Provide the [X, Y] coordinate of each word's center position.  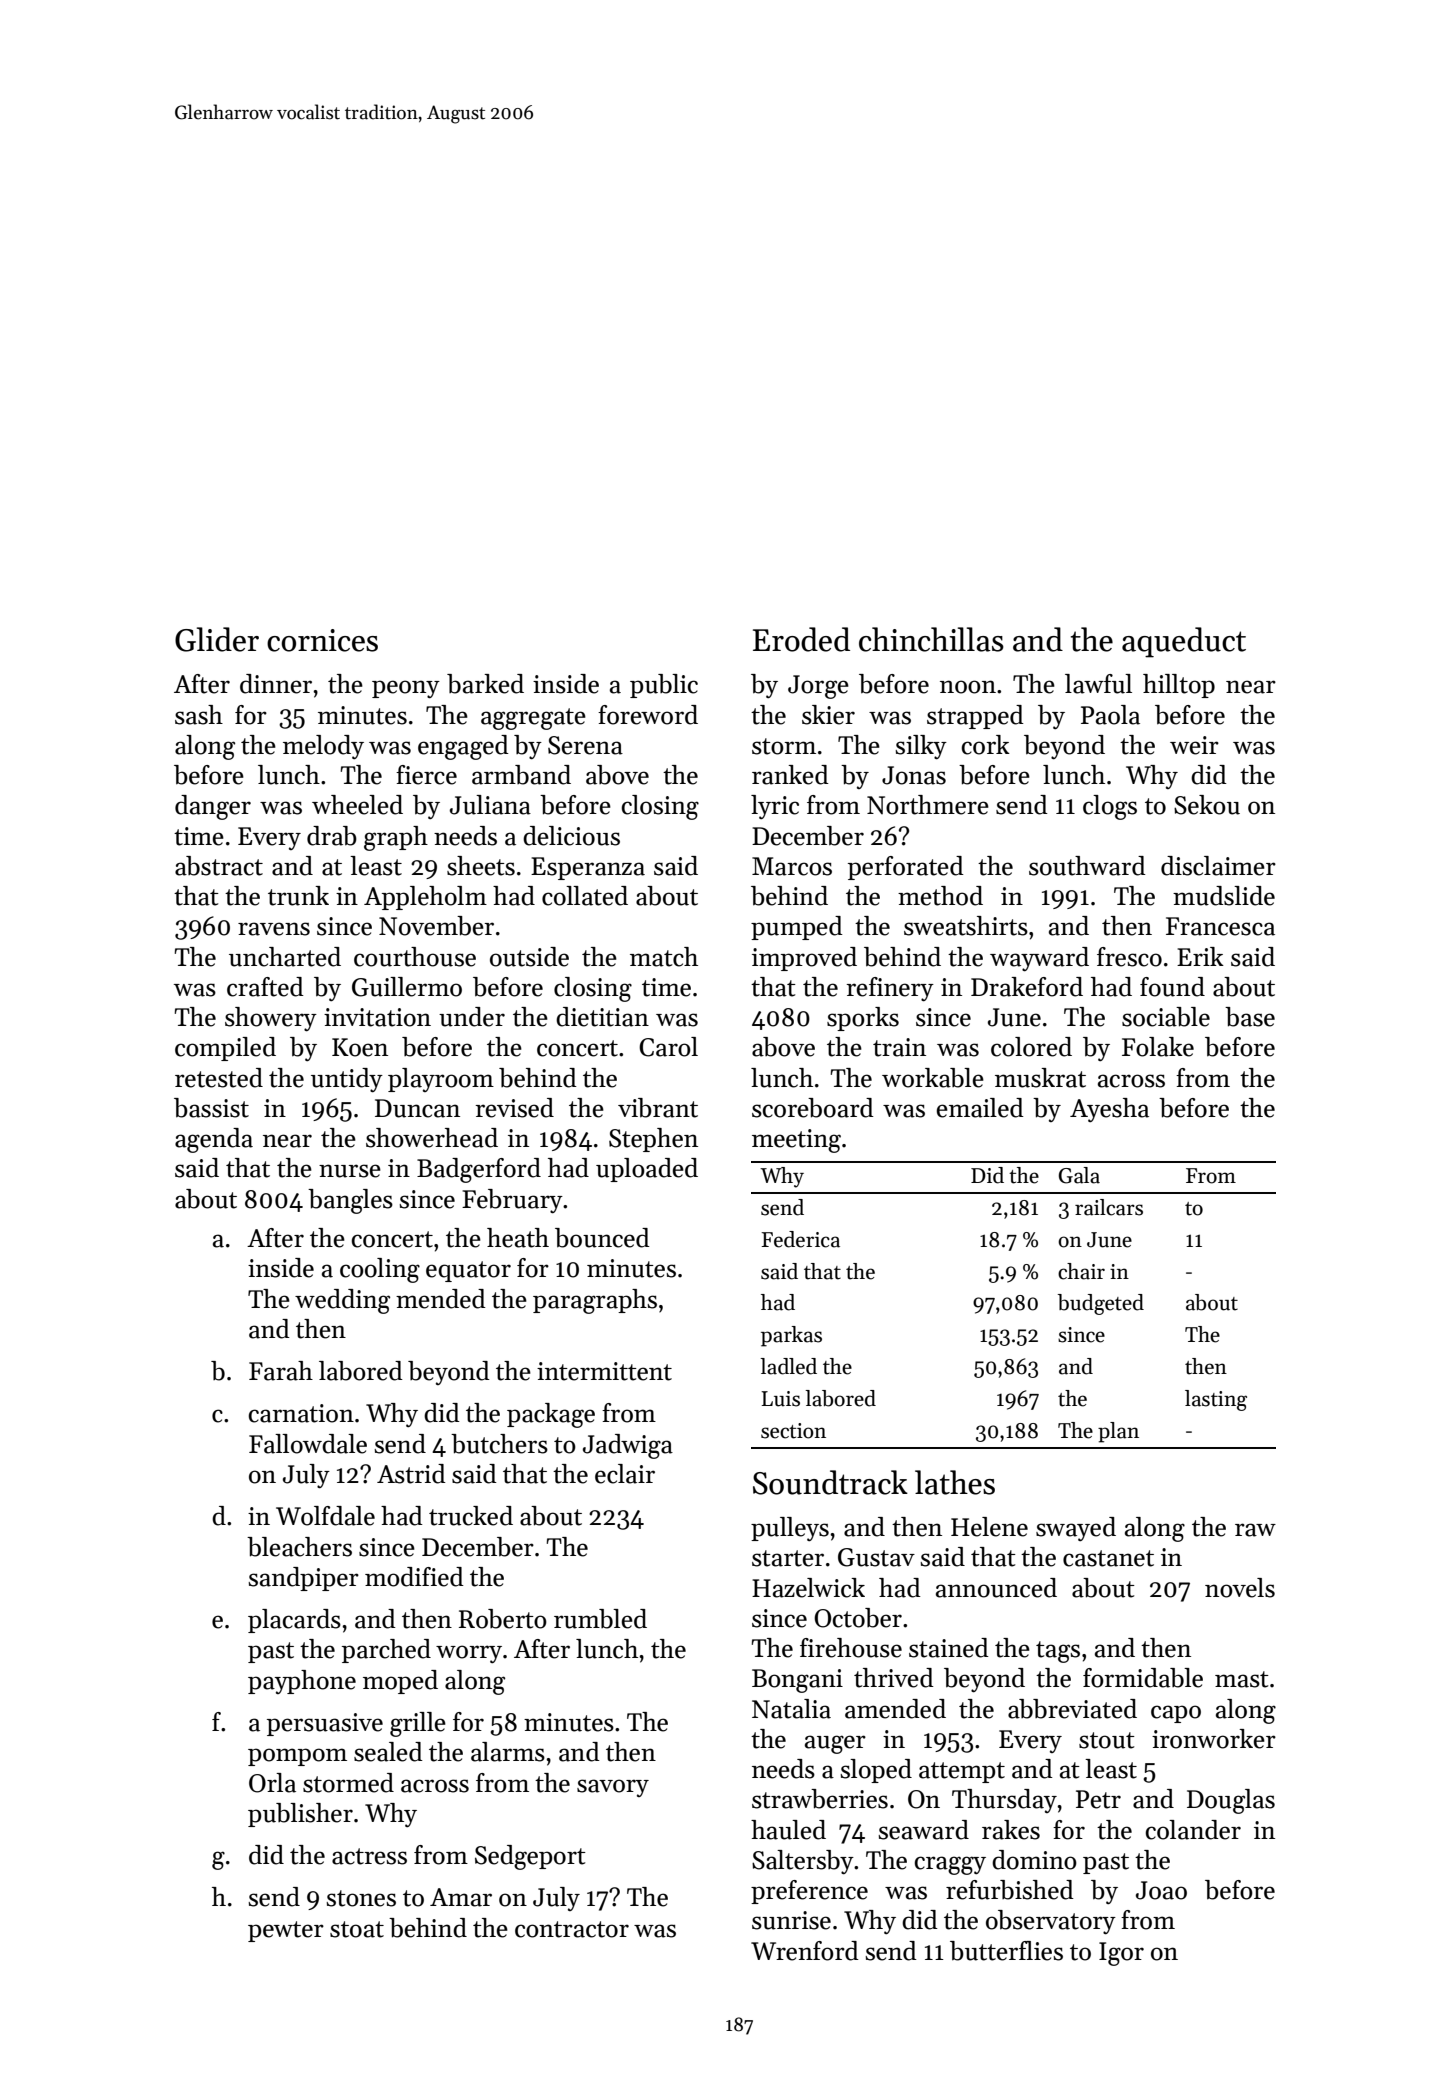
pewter [286, 1931]
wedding [342, 1301]
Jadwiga [628, 1446]
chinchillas [931, 639]
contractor [572, 1929]
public [664, 686]
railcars [1109, 1207]
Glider [217, 639]
